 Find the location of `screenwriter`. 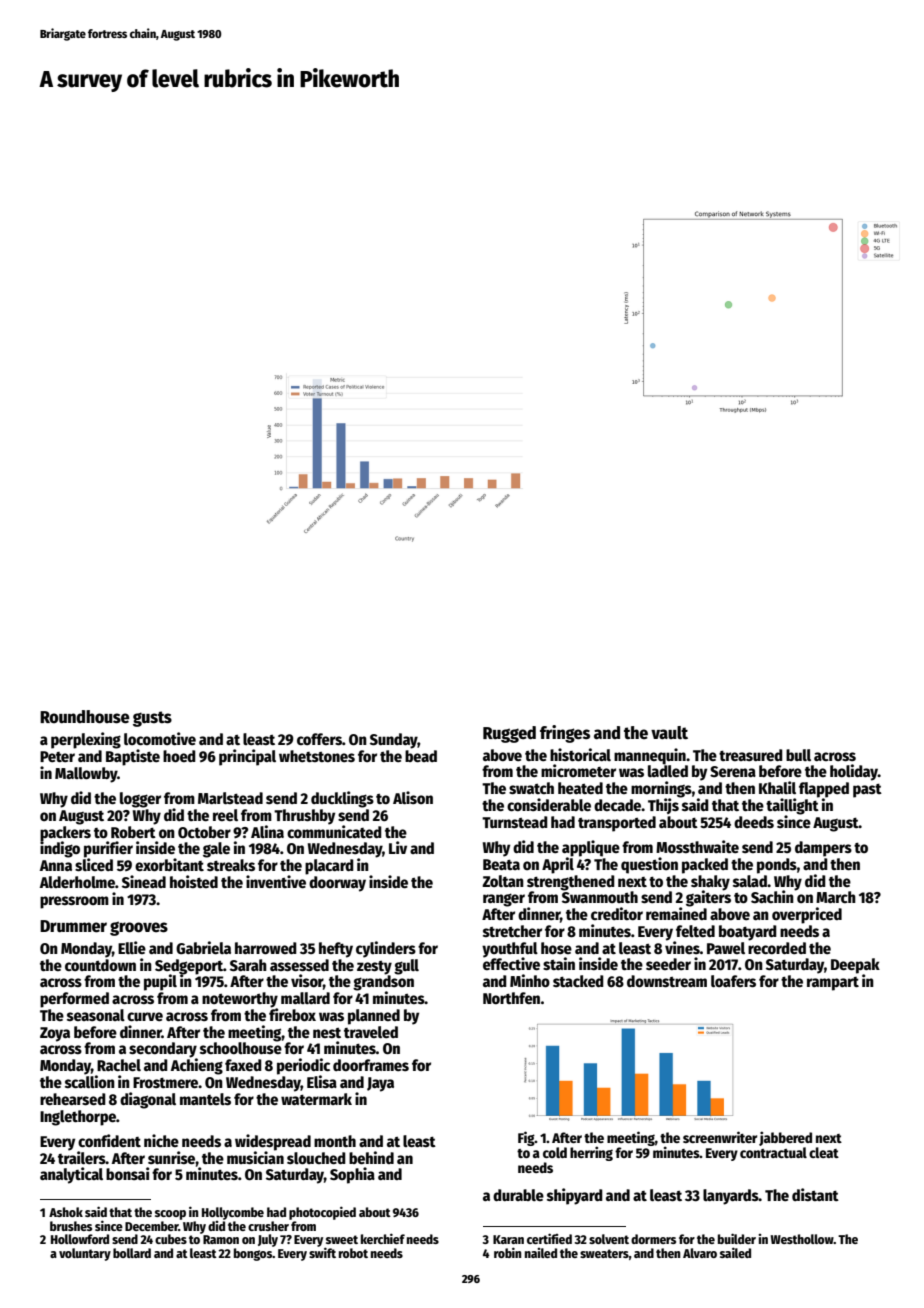

screenwriter is located at coordinates (720, 1137).
